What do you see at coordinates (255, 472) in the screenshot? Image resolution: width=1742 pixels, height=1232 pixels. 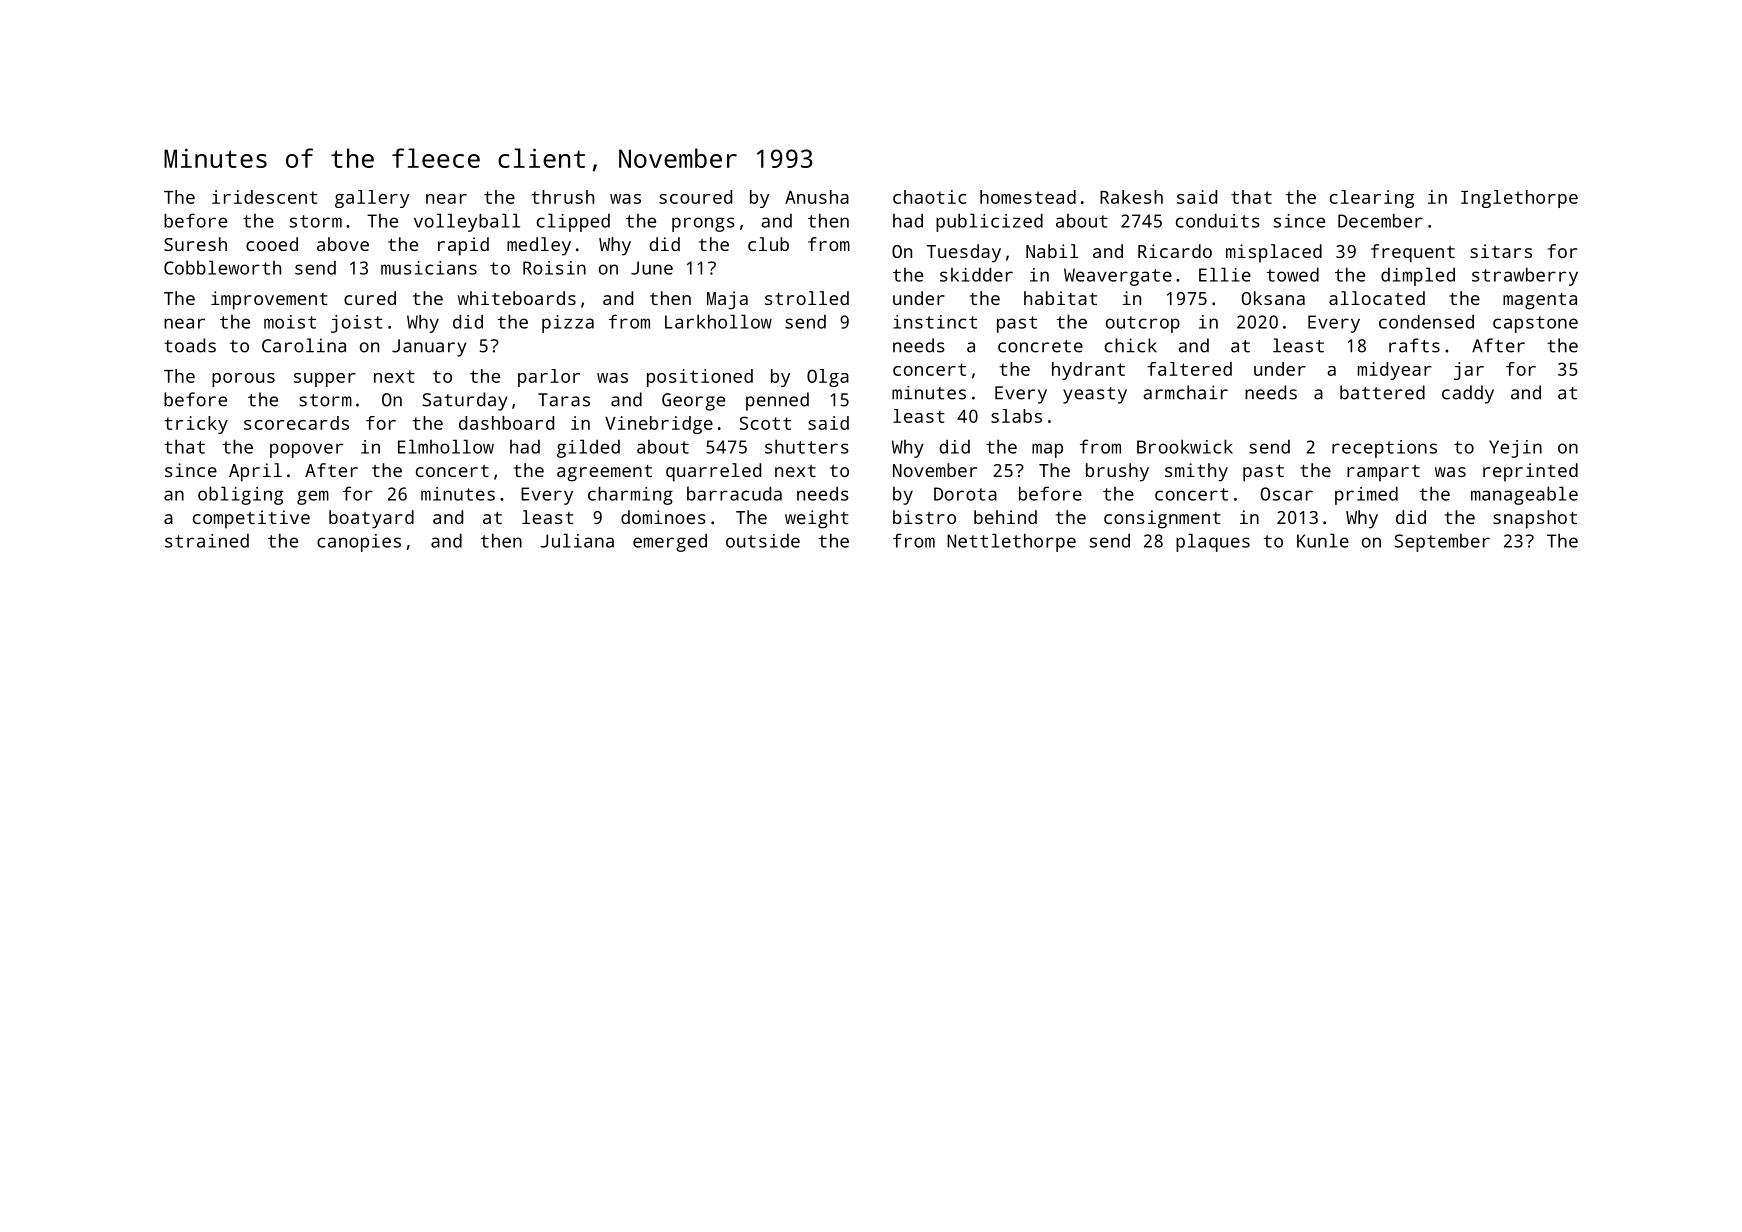 I see `April` at bounding box center [255, 472].
